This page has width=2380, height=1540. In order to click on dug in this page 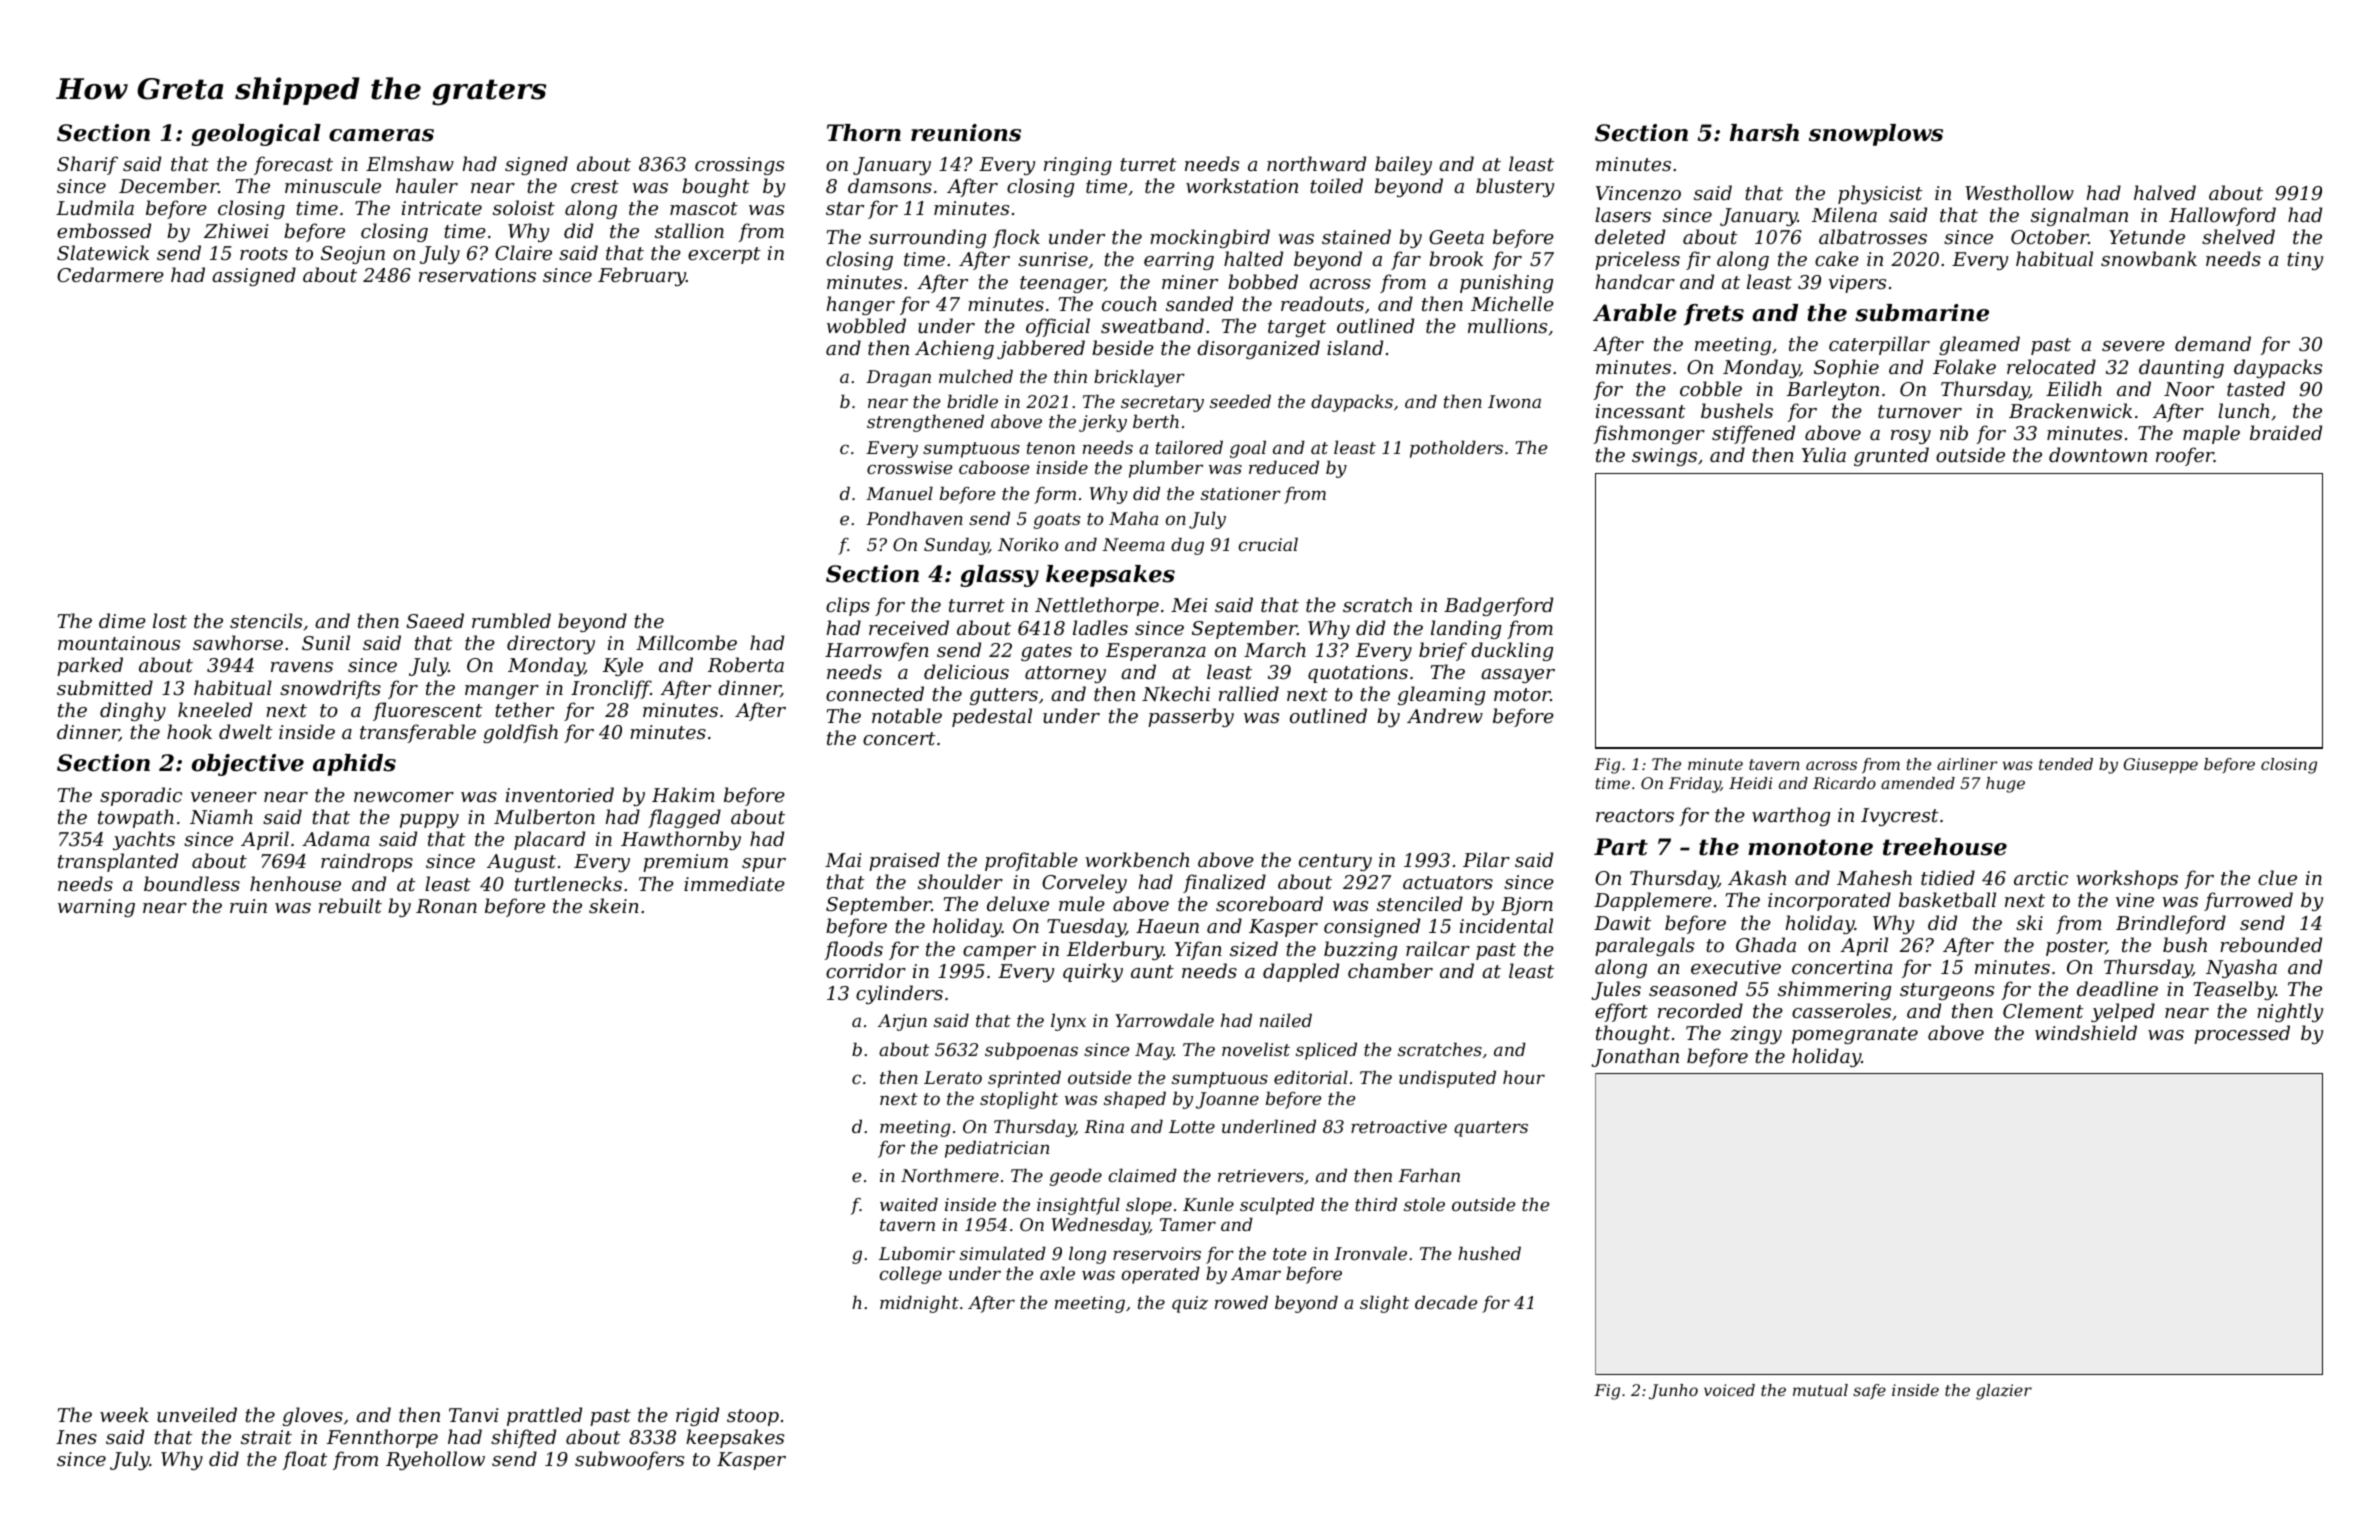, I will do `click(1187, 546)`.
